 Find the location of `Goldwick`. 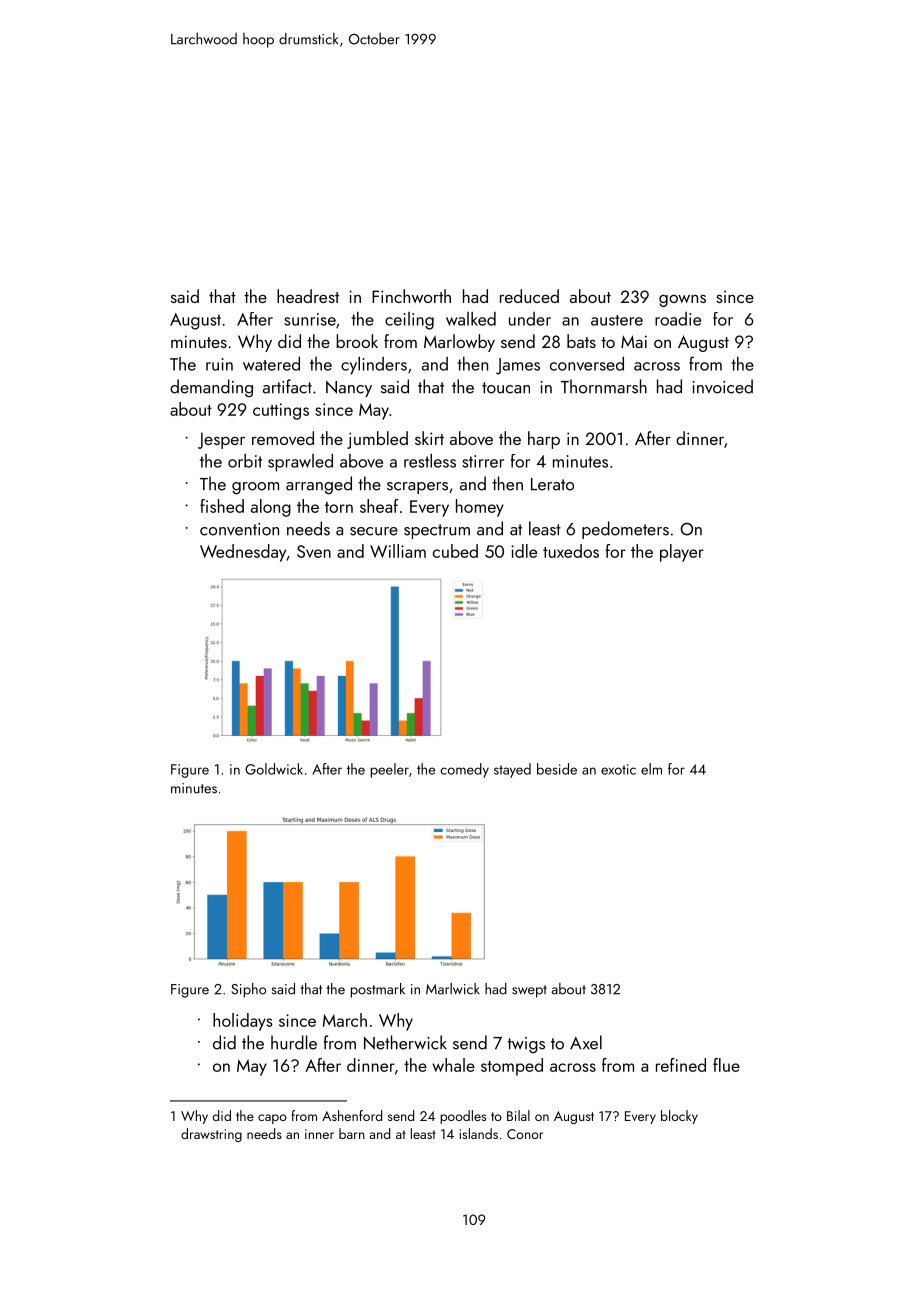

Goldwick is located at coordinates (274, 769).
